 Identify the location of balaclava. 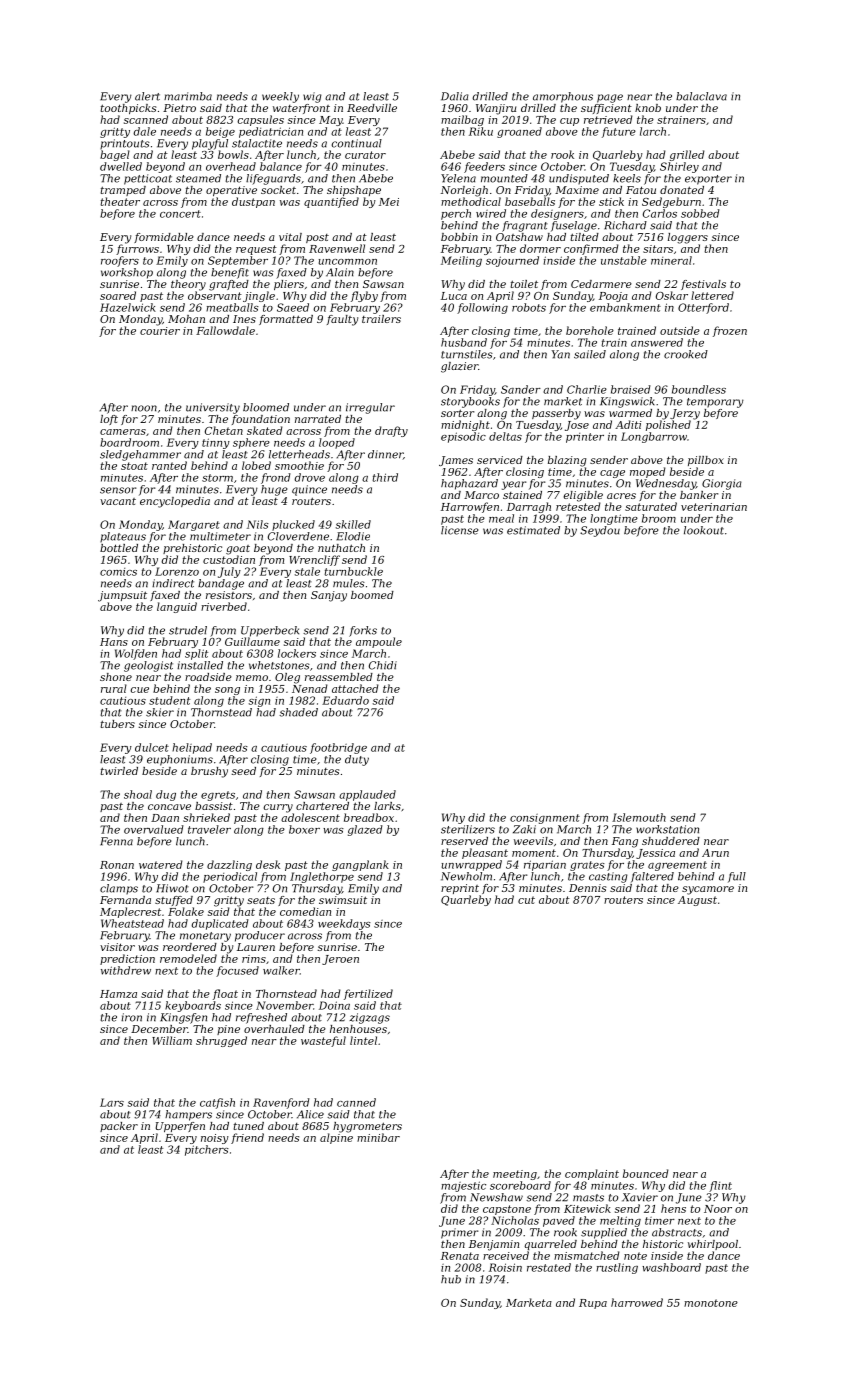
(701, 96).
